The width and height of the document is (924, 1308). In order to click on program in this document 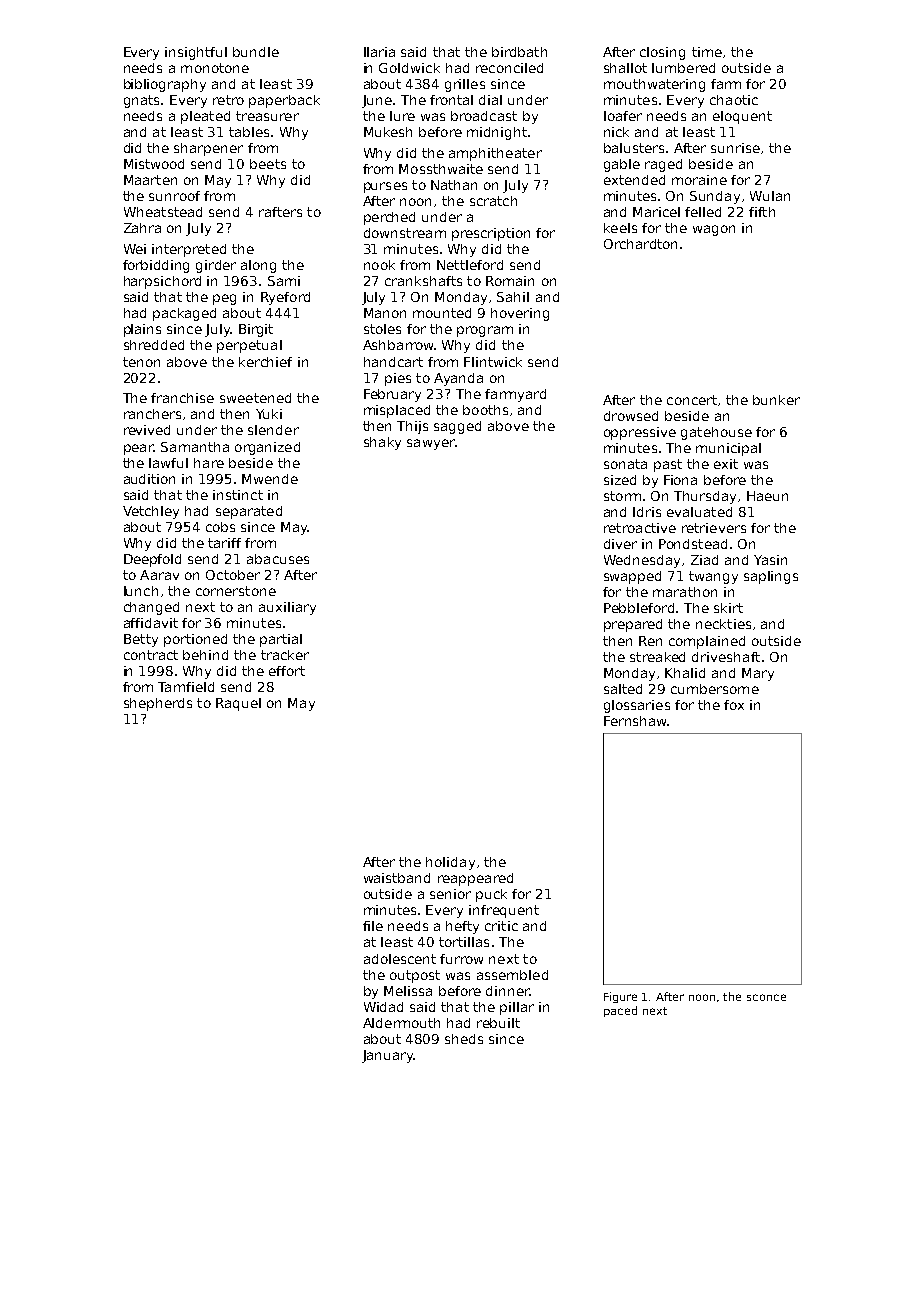, I will do `click(485, 331)`.
